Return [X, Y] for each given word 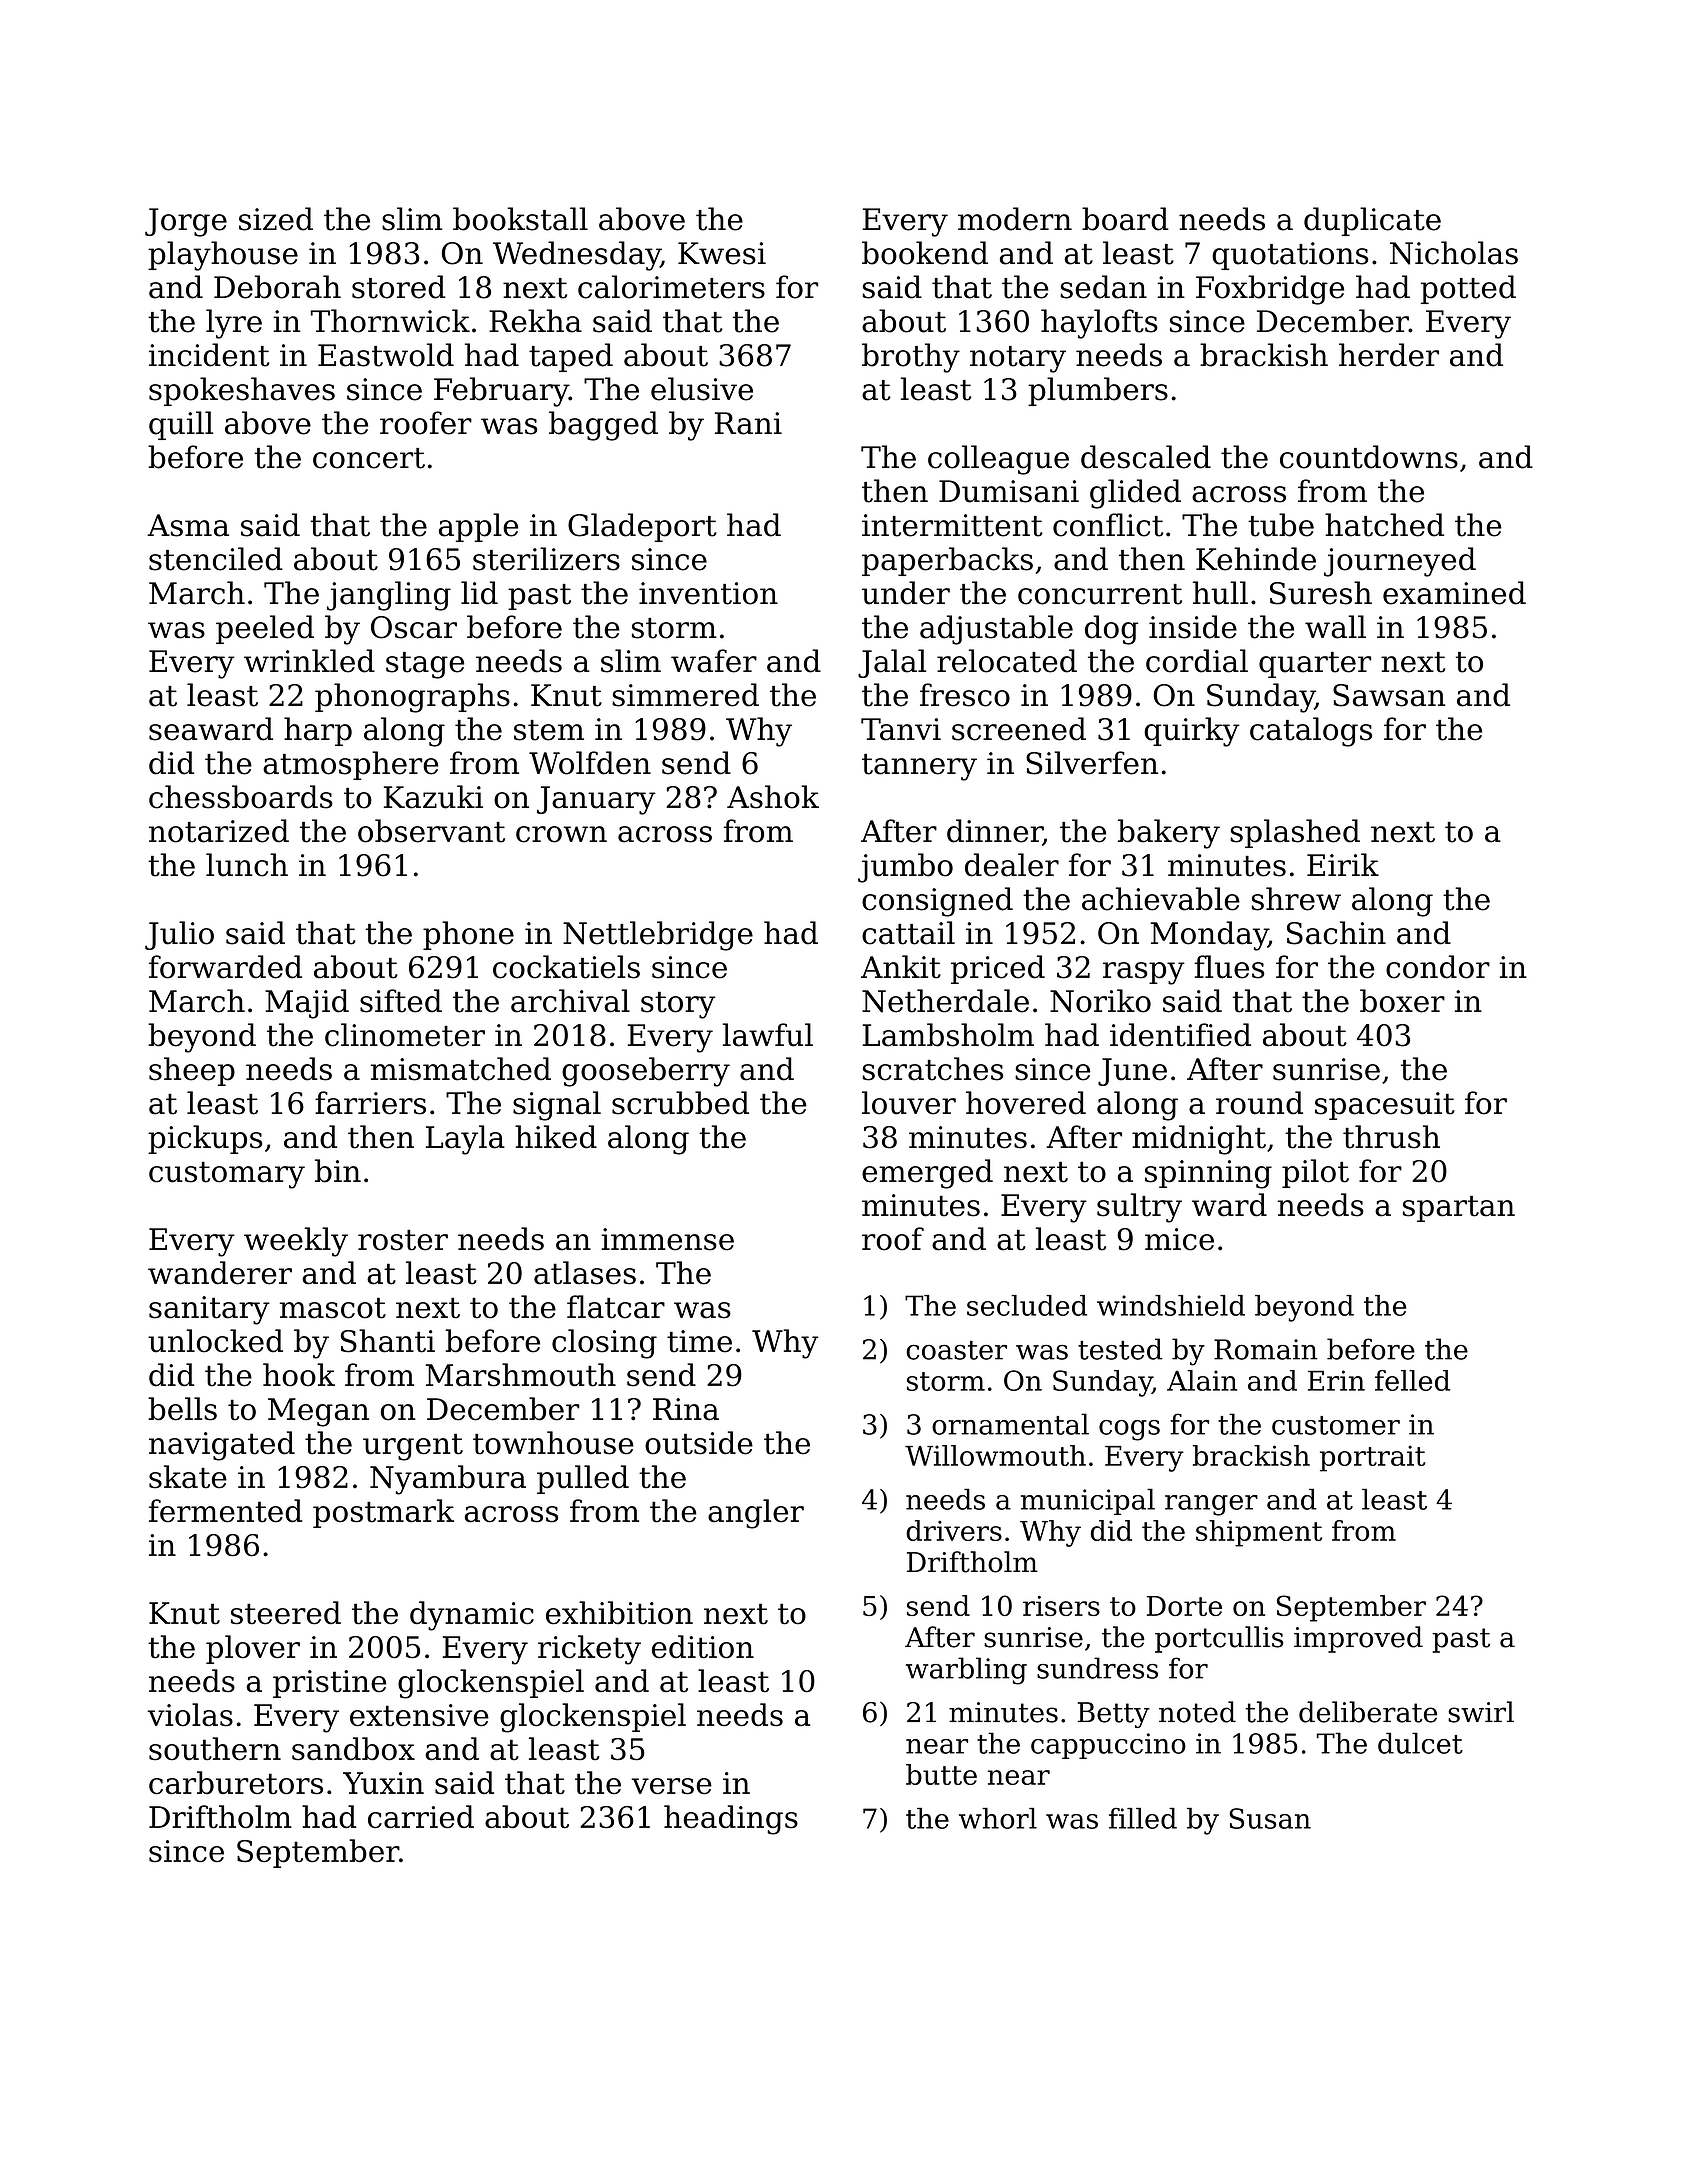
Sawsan [1389, 695]
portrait [1372, 1458]
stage [425, 665]
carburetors [236, 1783]
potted [1468, 289]
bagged [603, 426]
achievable [1161, 899]
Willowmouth [995, 1455]
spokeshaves [242, 391]
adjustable [996, 630]
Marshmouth [521, 1375]
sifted [401, 1001]
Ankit [901, 967]
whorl [998, 1818]
